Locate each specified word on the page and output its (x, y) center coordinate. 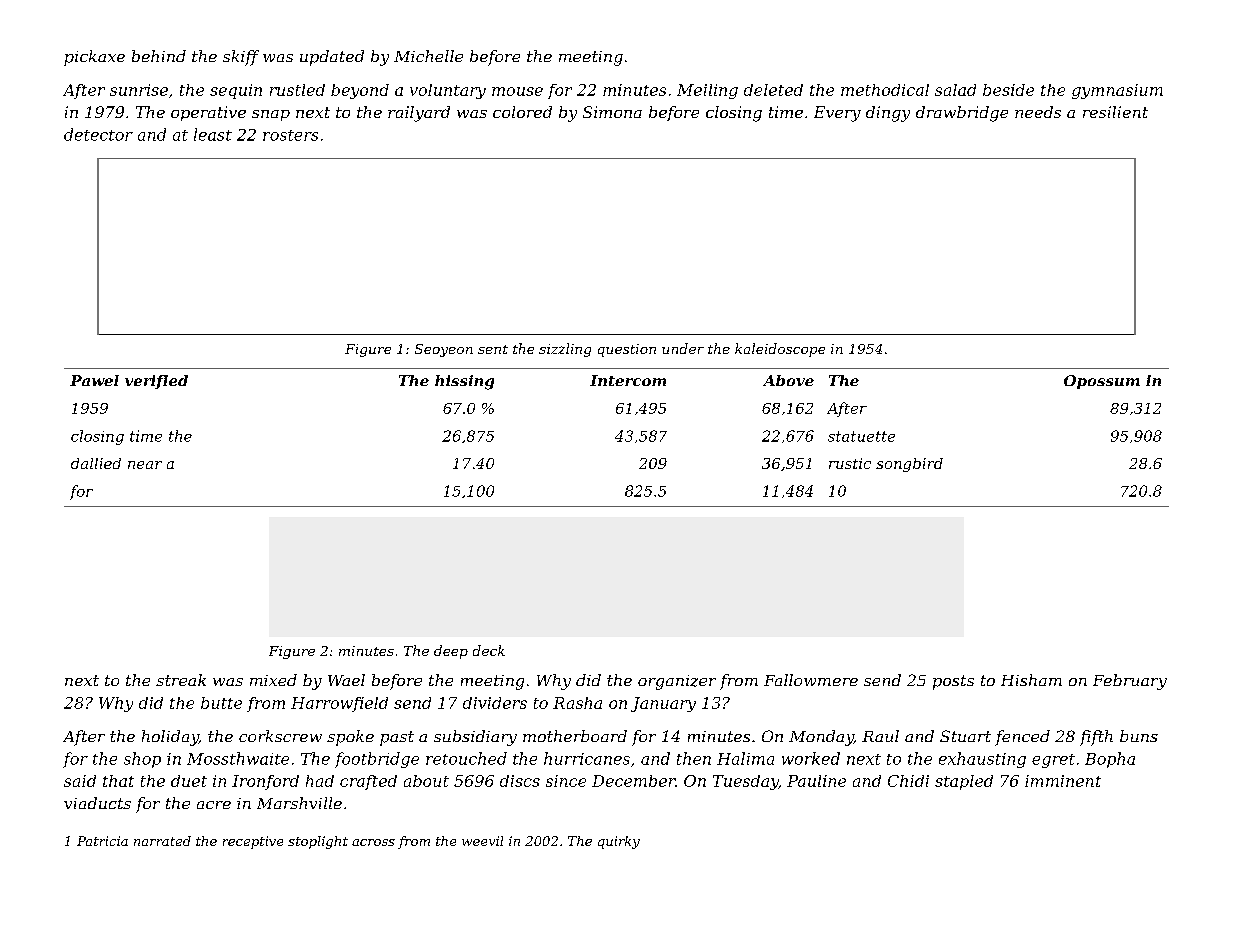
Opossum (1102, 382)
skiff (241, 58)
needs (1038, 112)
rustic (850, 463)
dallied (96, 463)
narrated (162, 841)
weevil (482, 841)
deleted (773, 90)
